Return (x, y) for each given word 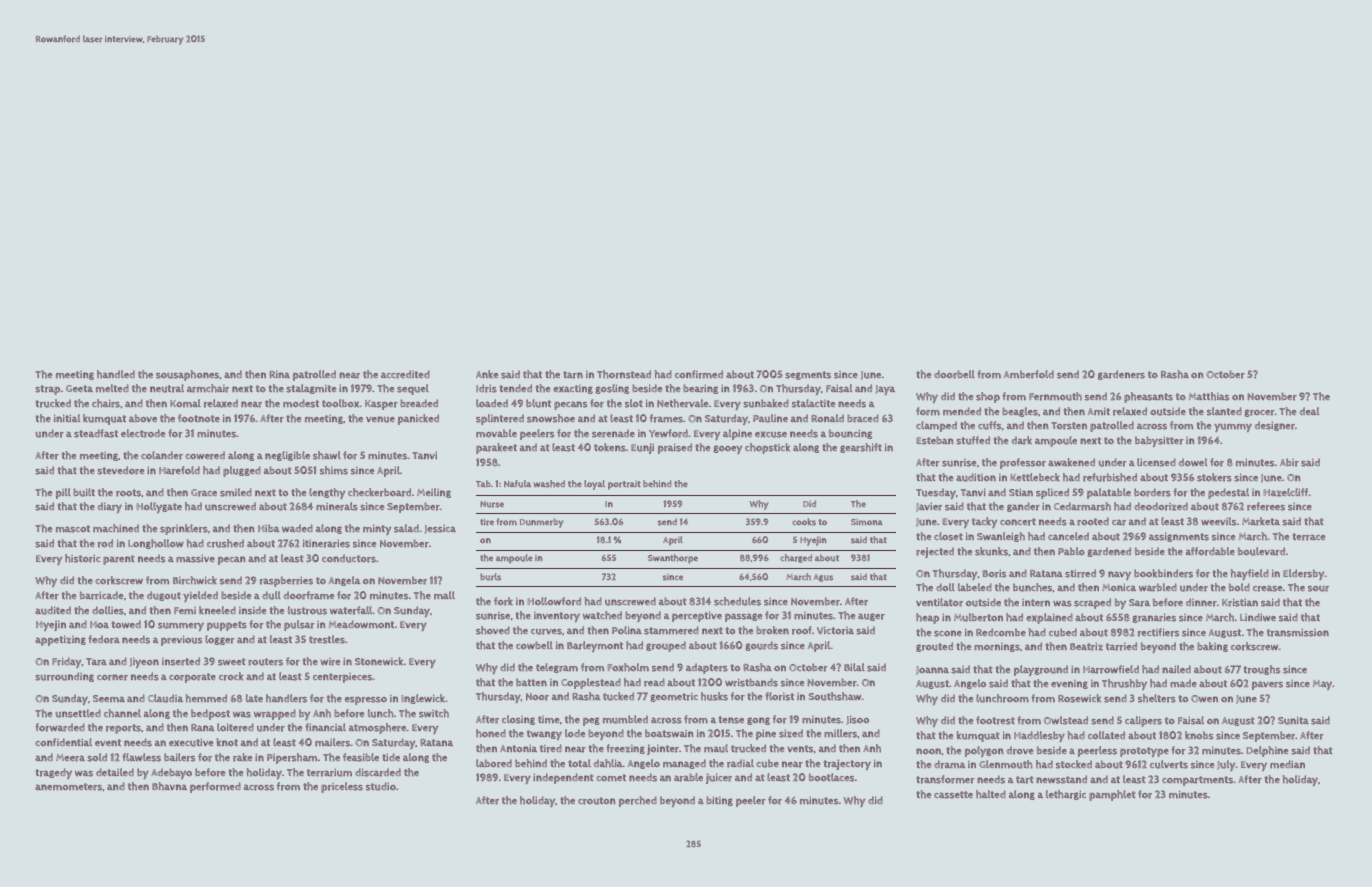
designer (1274, 426)
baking (1212, 647)
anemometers (68, 787)
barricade (101, 595)
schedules (737, 601)
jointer (663, 749)
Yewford (668, 433)
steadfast (96, 433)
